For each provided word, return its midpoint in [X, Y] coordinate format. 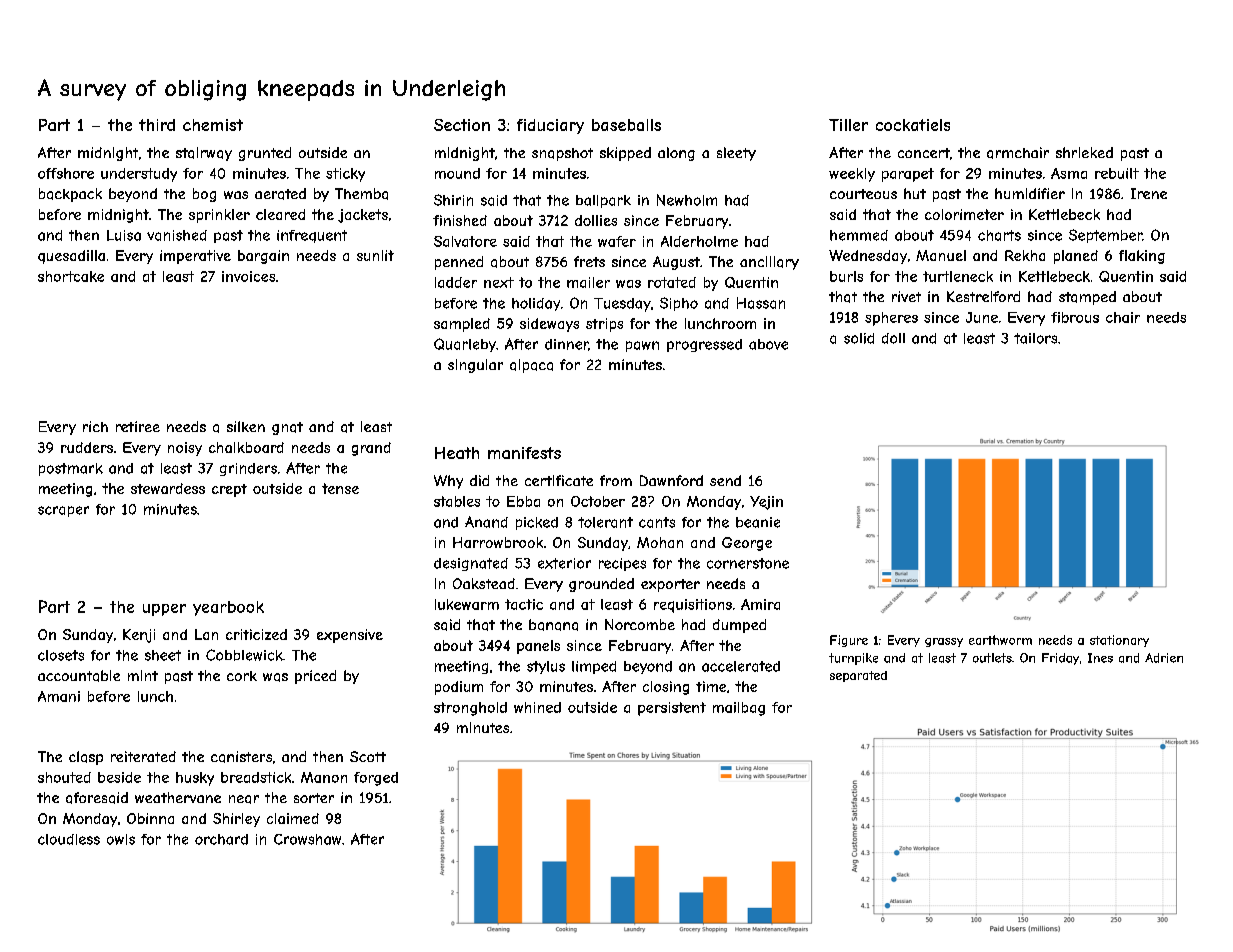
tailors [1035, 338]
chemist [213, 125]
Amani [59, 696]
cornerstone [748, 563]
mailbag [739, 709]
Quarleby [465, 345]
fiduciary [550, 126]
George [747, 544]
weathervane [178, 797]
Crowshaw [307, 839]
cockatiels [913, 125]
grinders [248, 469]
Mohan [660, 542]
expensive [350, 636]
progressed [704, 345]
